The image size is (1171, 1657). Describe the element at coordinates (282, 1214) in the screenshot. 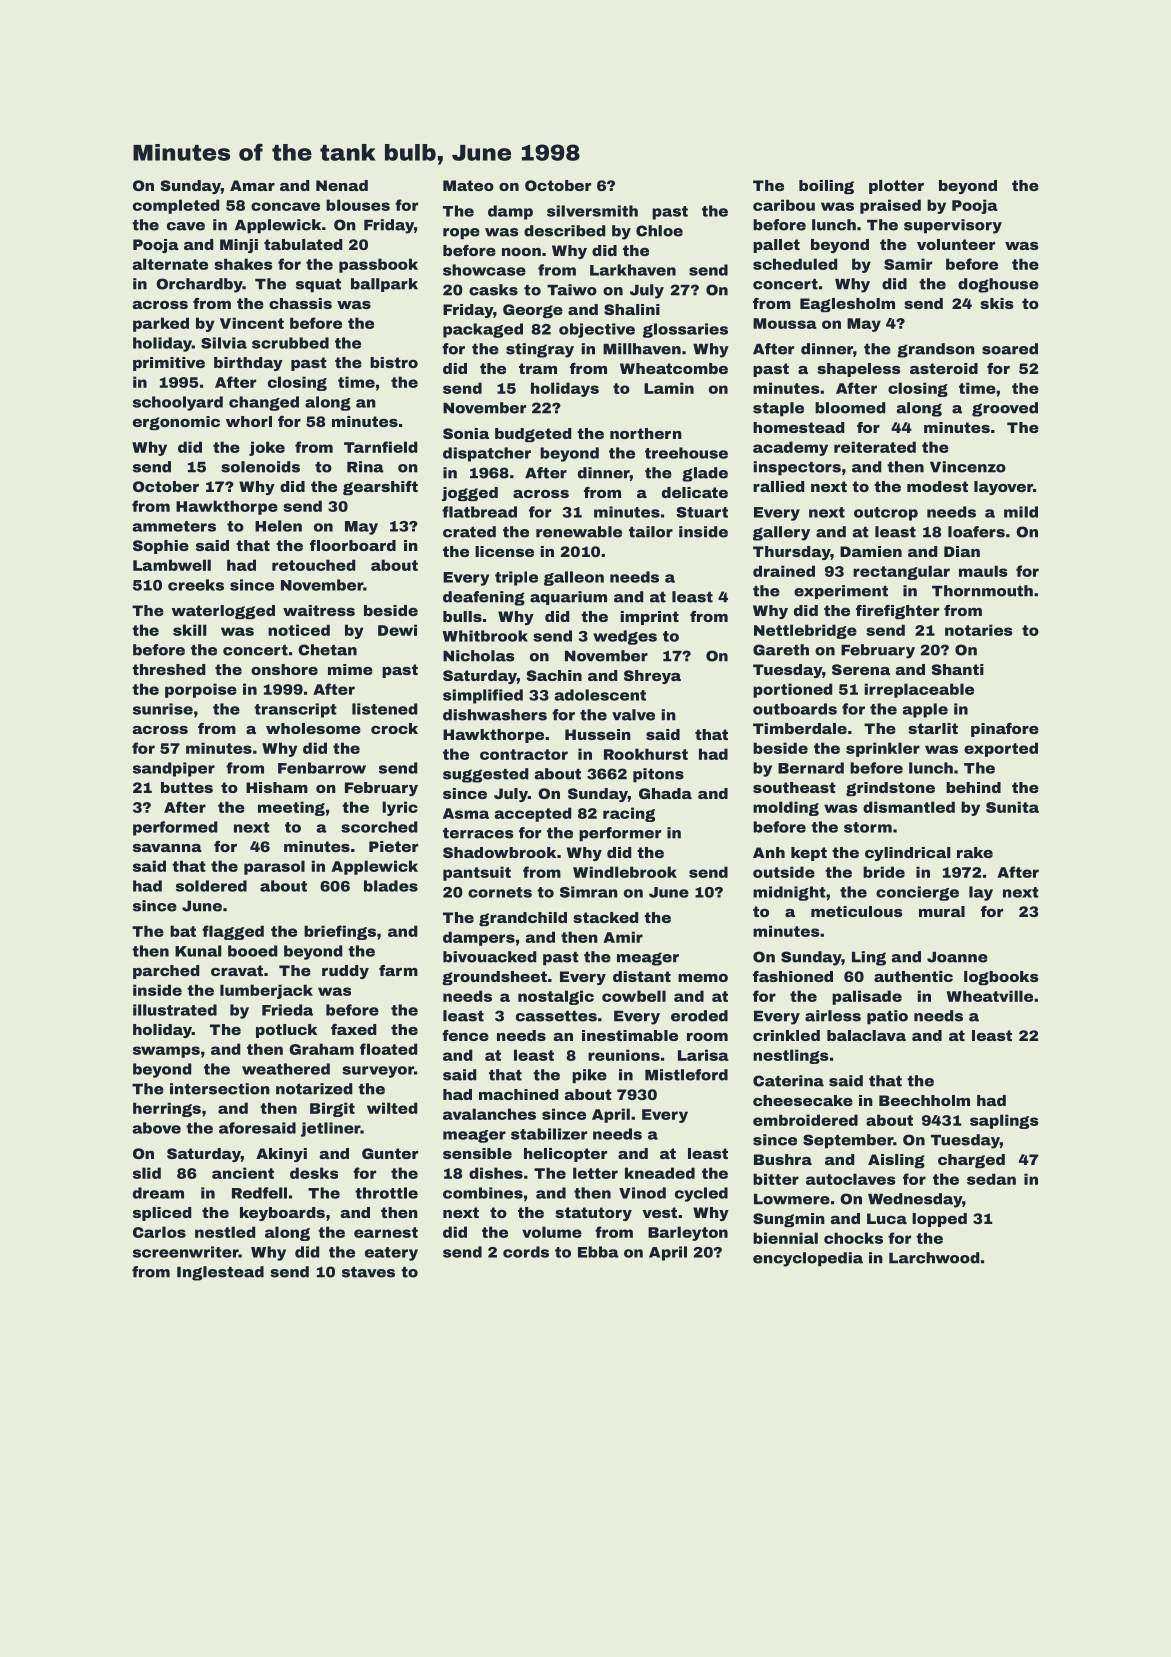

I see `keyboards` at that location.
